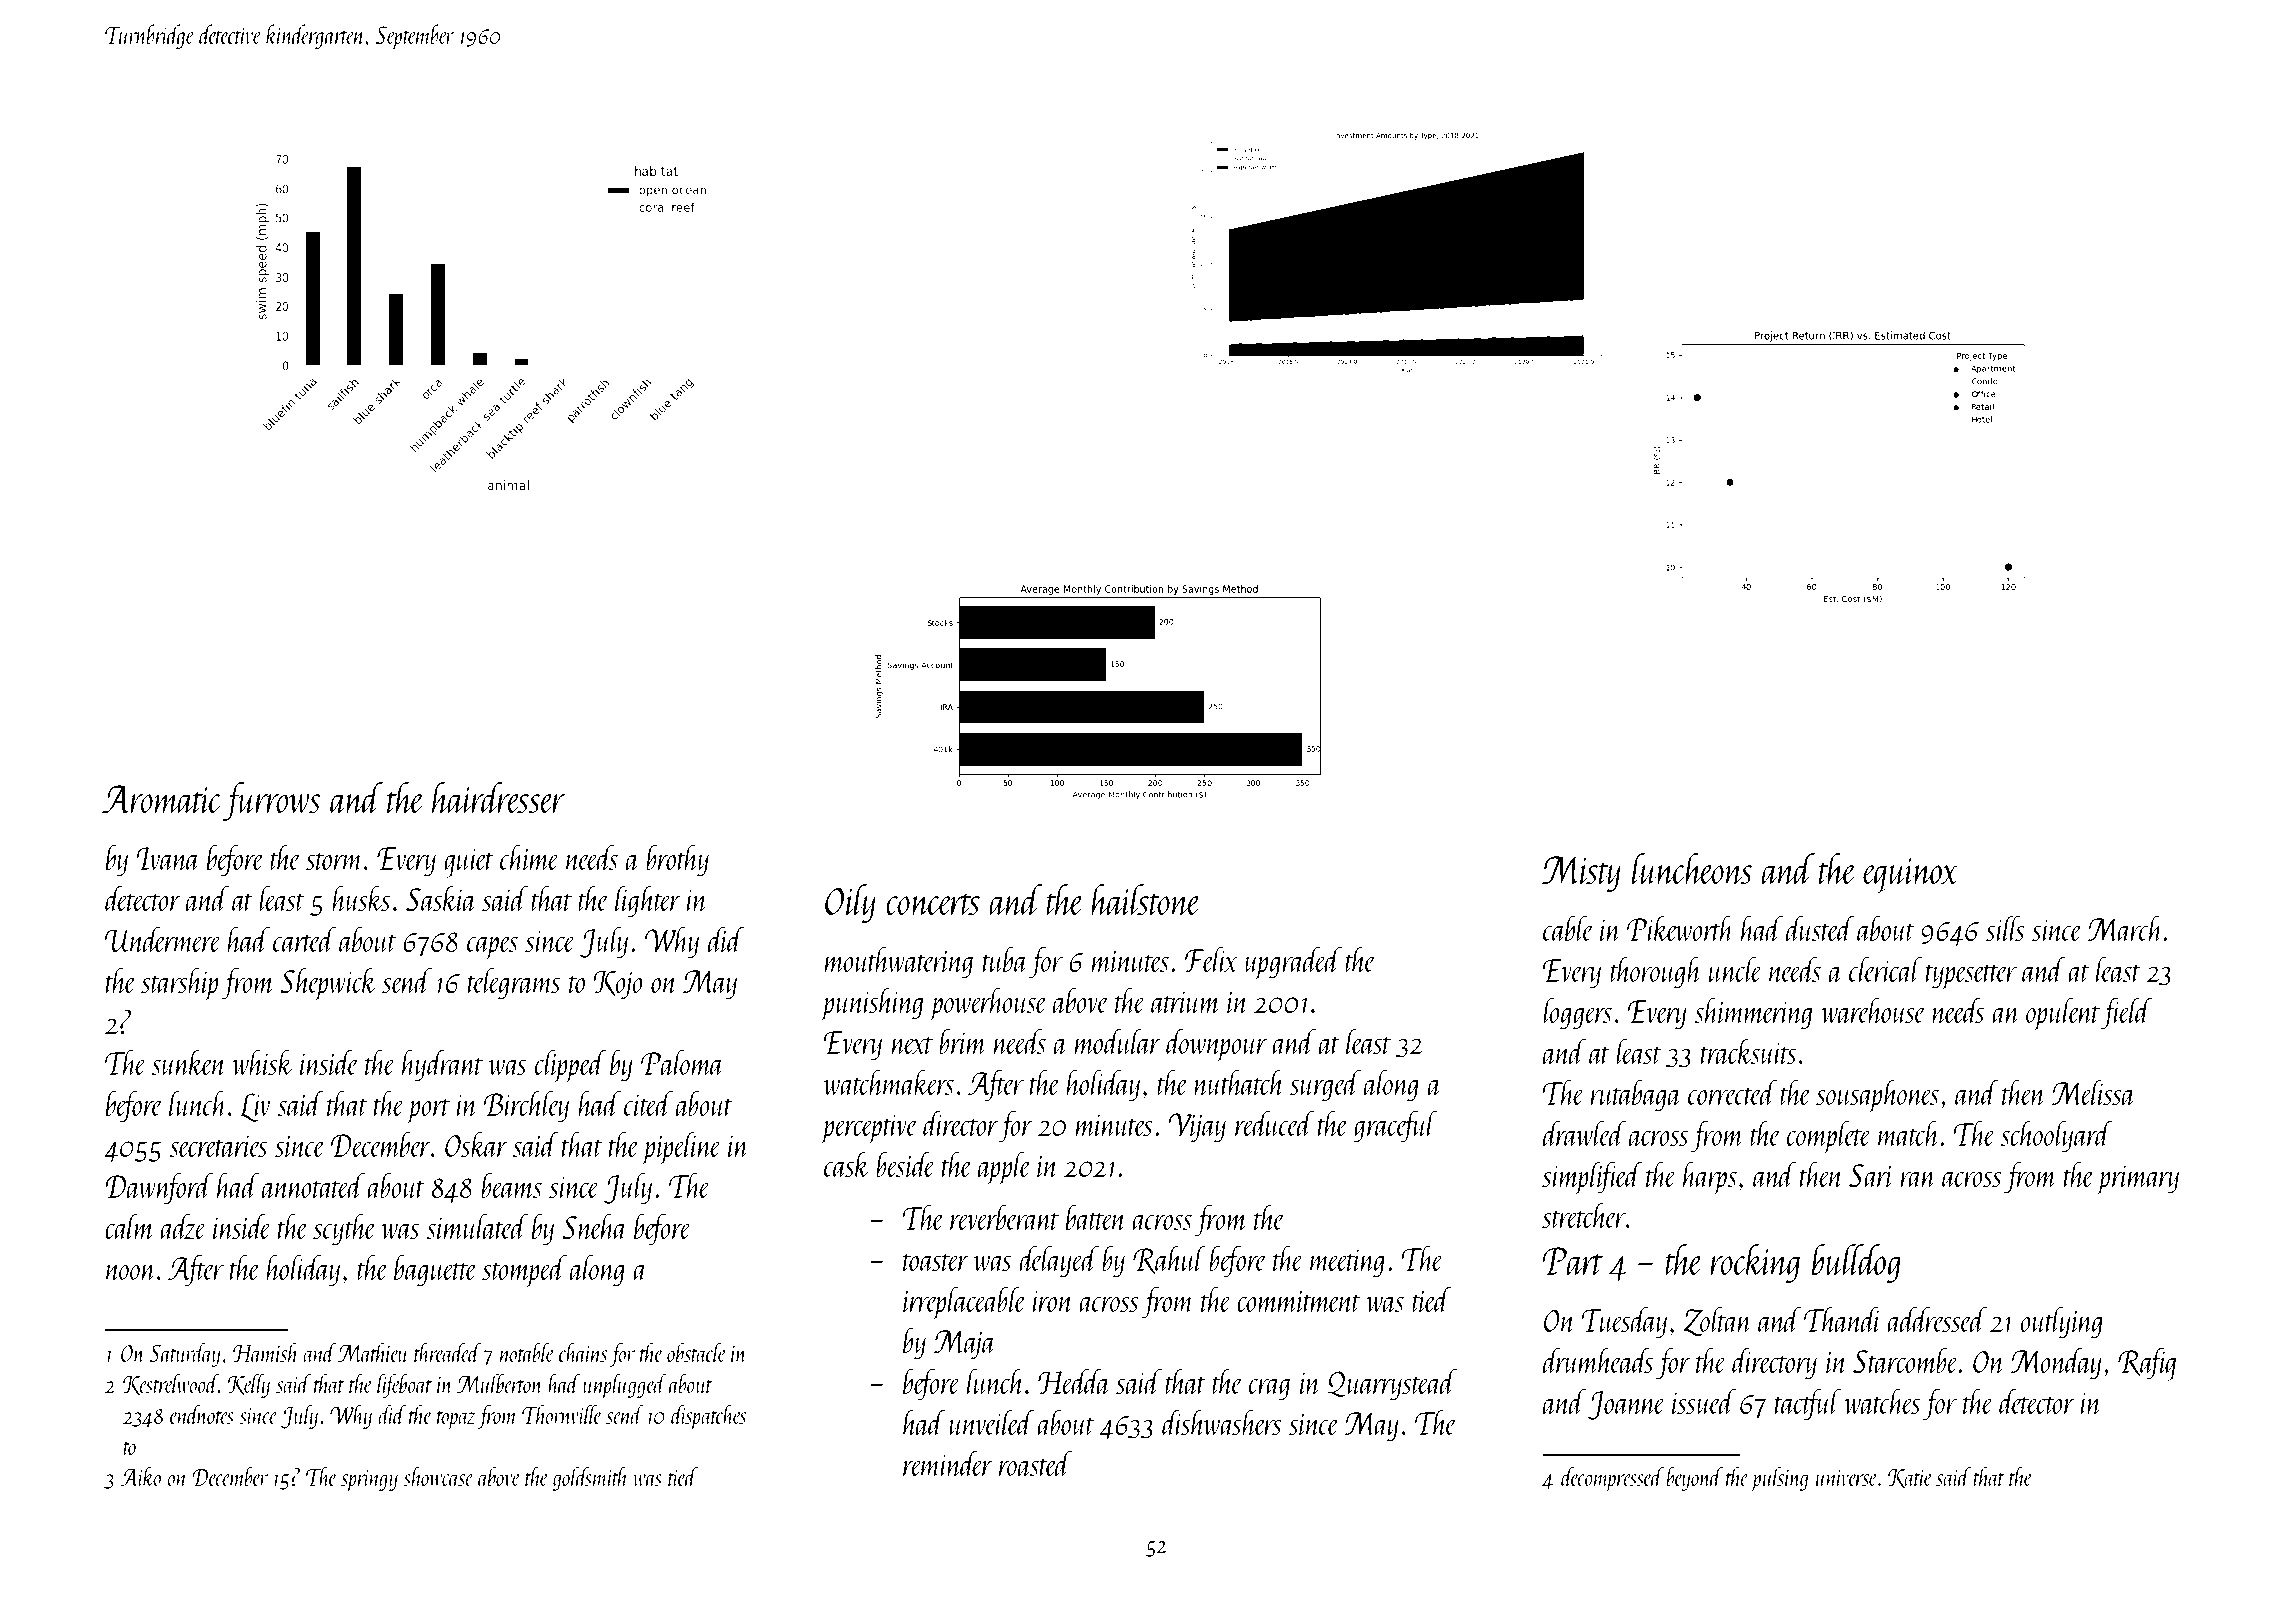 This screenshot has width=2292, height=1620. I want to click on springy, so click(369, 1481).
